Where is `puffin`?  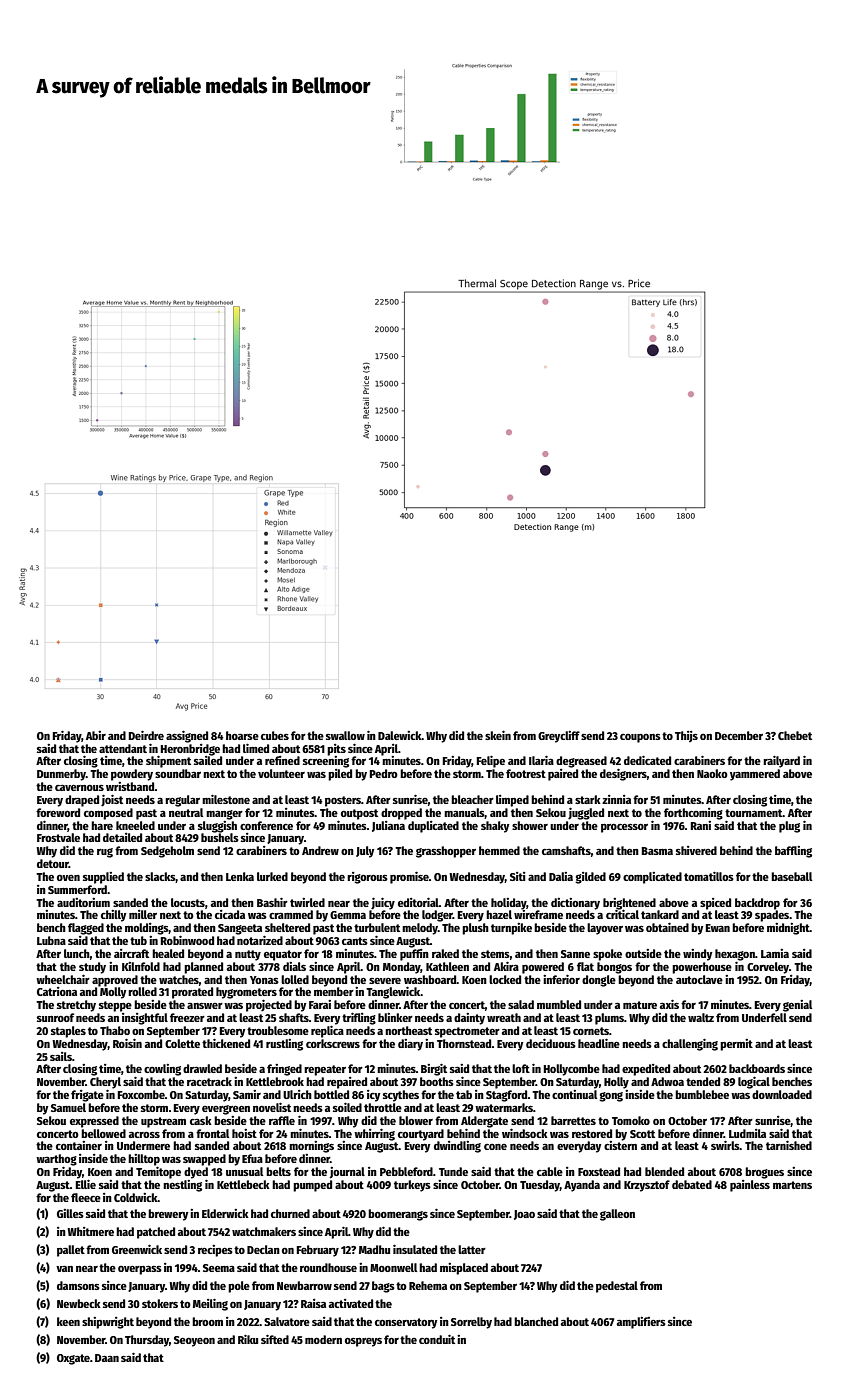 puffin is located at coordinates (414, 955).
